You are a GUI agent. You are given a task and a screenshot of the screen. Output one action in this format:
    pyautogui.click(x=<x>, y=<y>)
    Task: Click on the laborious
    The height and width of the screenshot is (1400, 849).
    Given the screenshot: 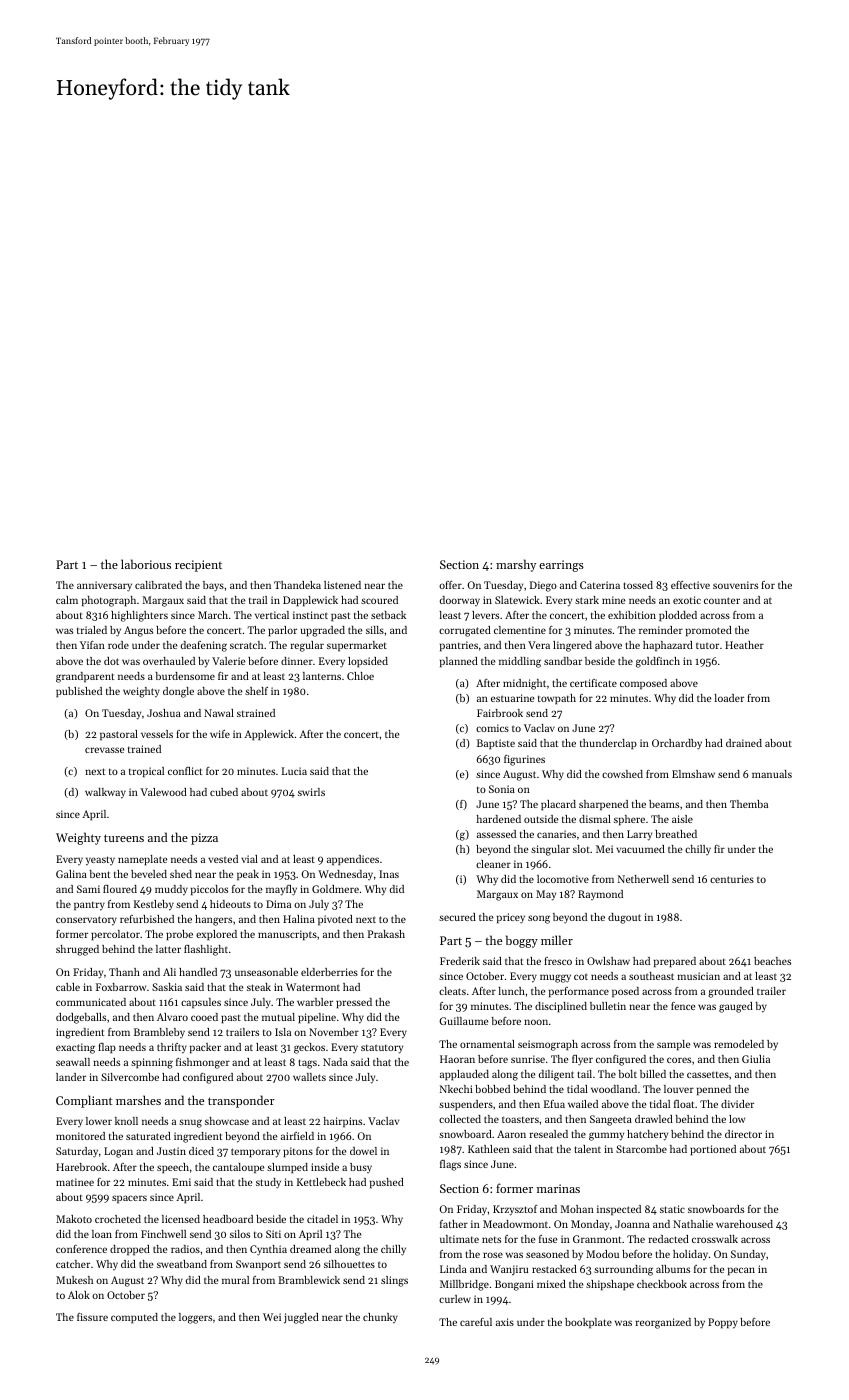 What is the action you would take?
    pyautogui.click(x=146, y=564)
